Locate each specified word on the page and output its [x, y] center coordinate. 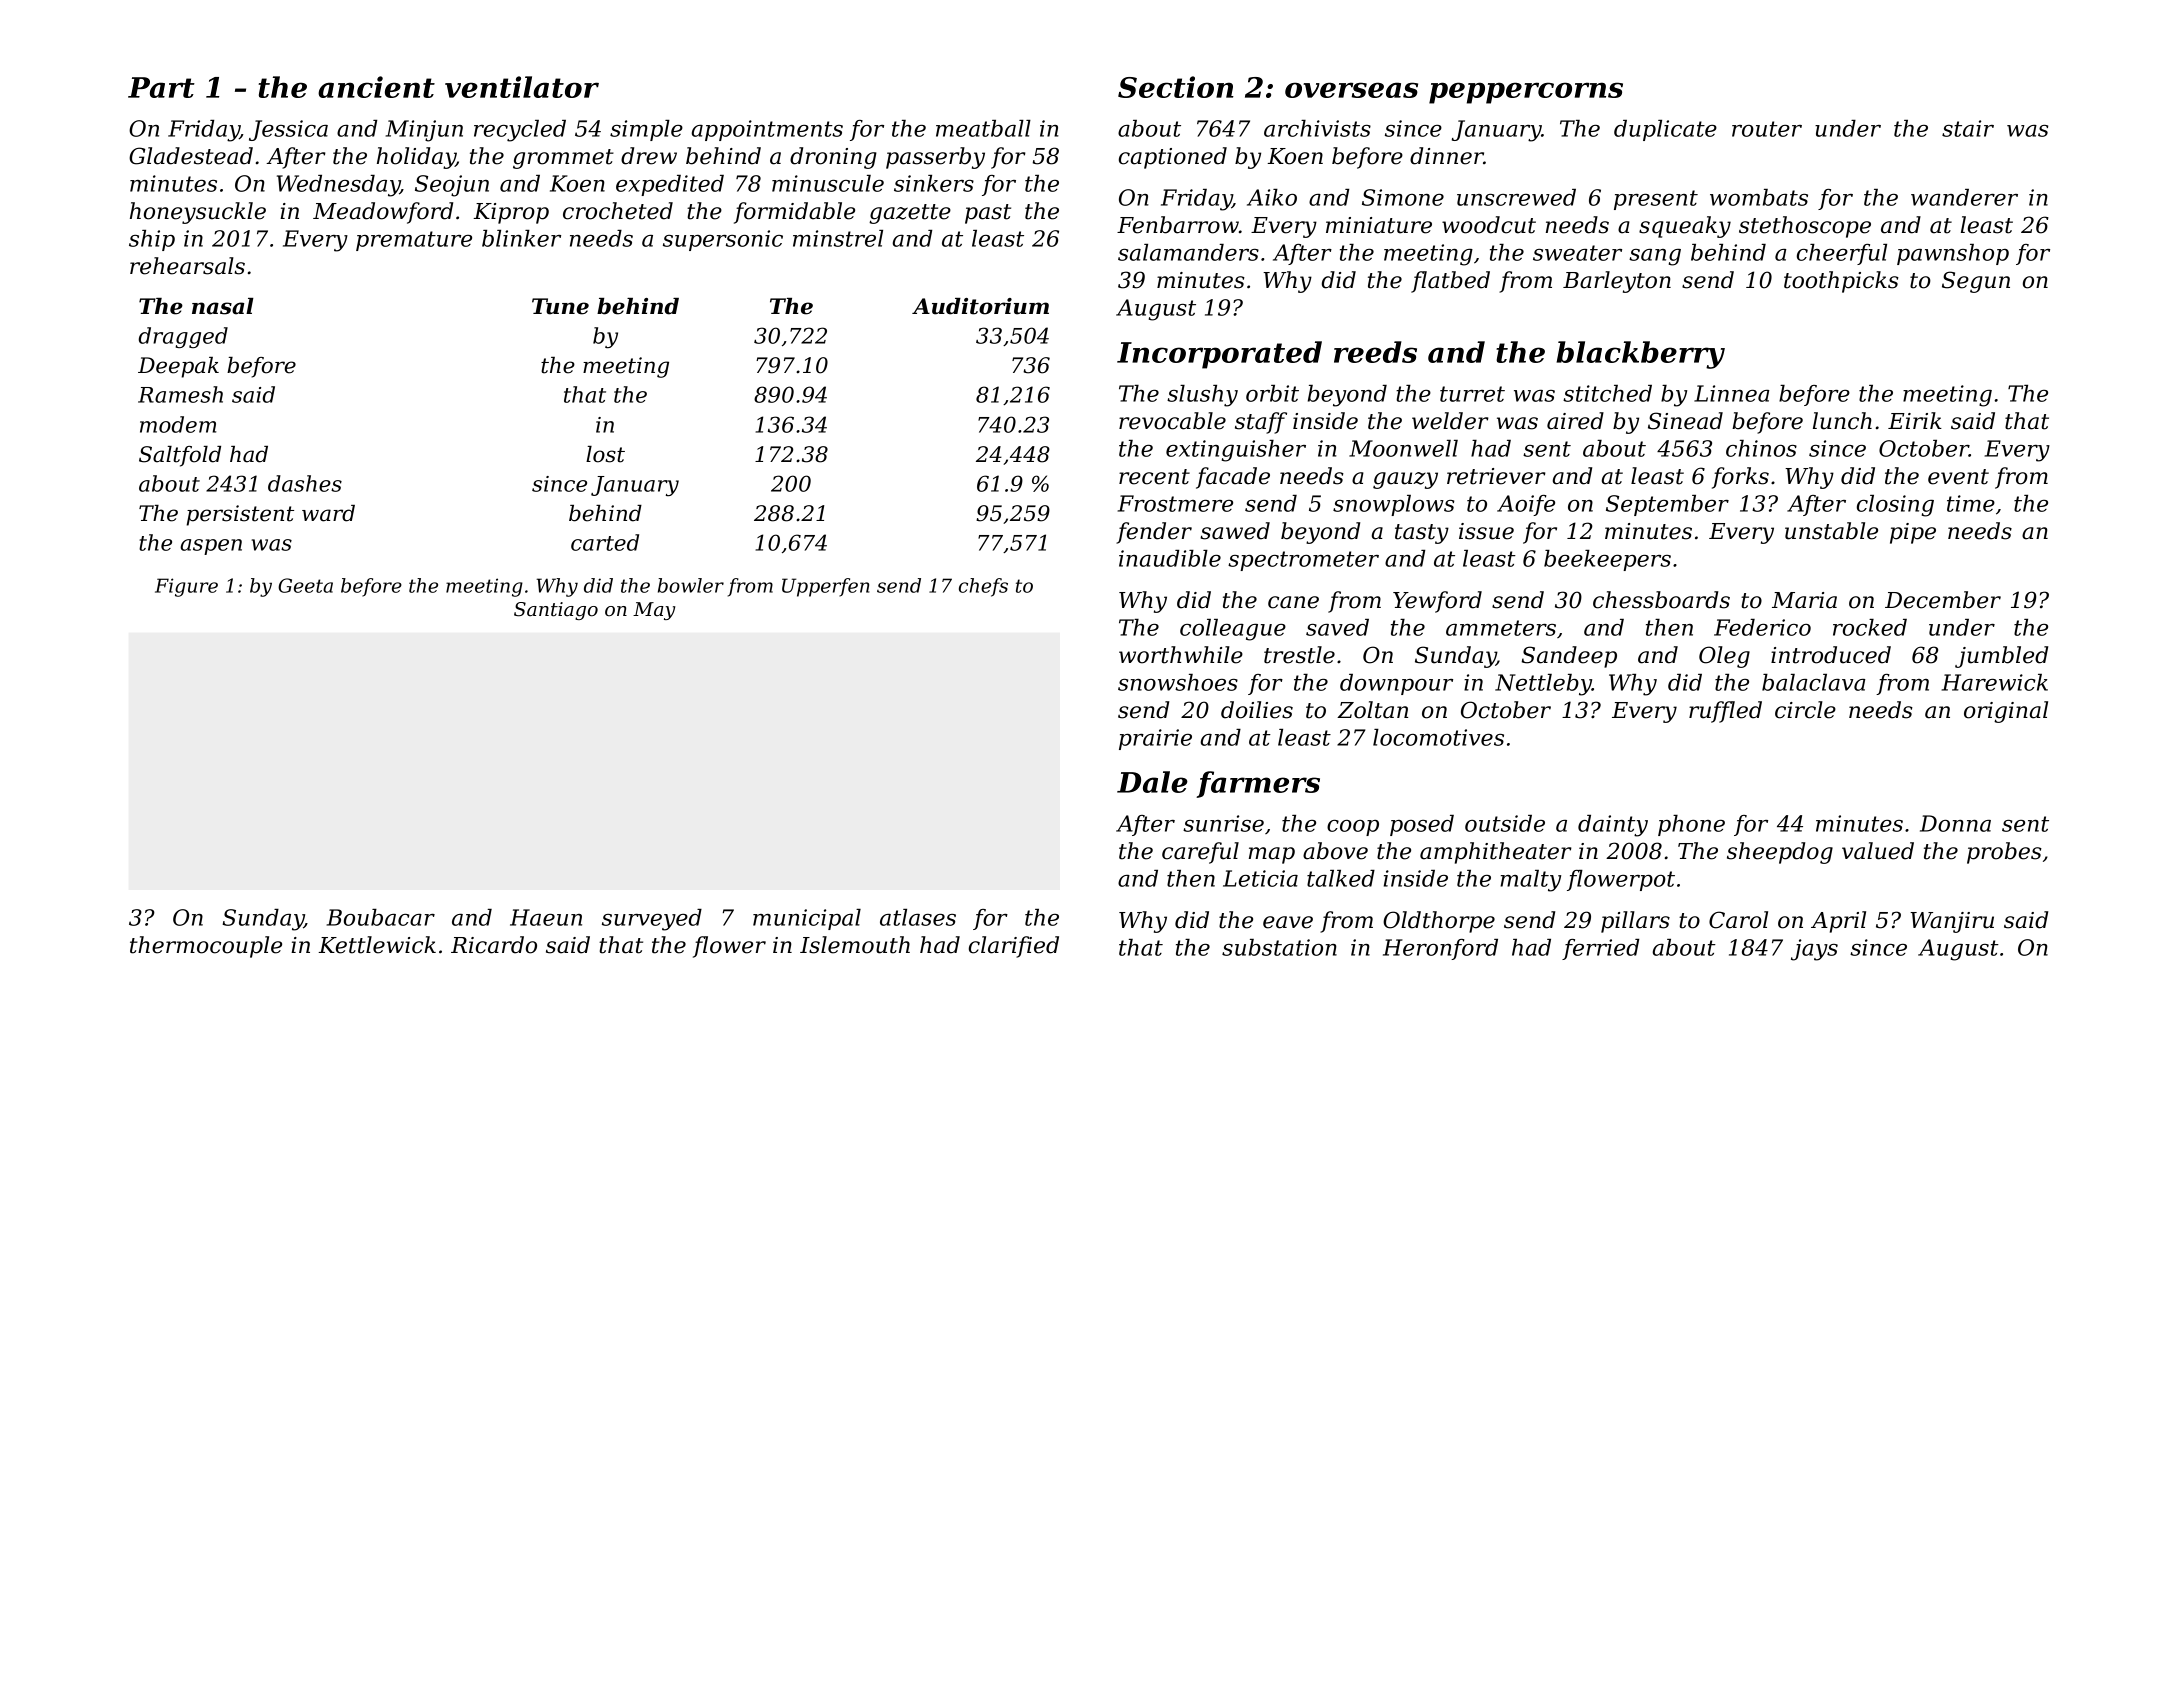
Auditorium [980, 306]
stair [1968, 128]
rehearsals [187, 266]
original [2006, 712]
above [1335, 851]
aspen [211, 547]
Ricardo [494, 945]
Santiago [556, 611]
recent [1154, 477]
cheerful [1842, 254]
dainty [1613, 826]
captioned [1173, 158]
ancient [376, 87]
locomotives [1438, 737]
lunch [1842, 421]
